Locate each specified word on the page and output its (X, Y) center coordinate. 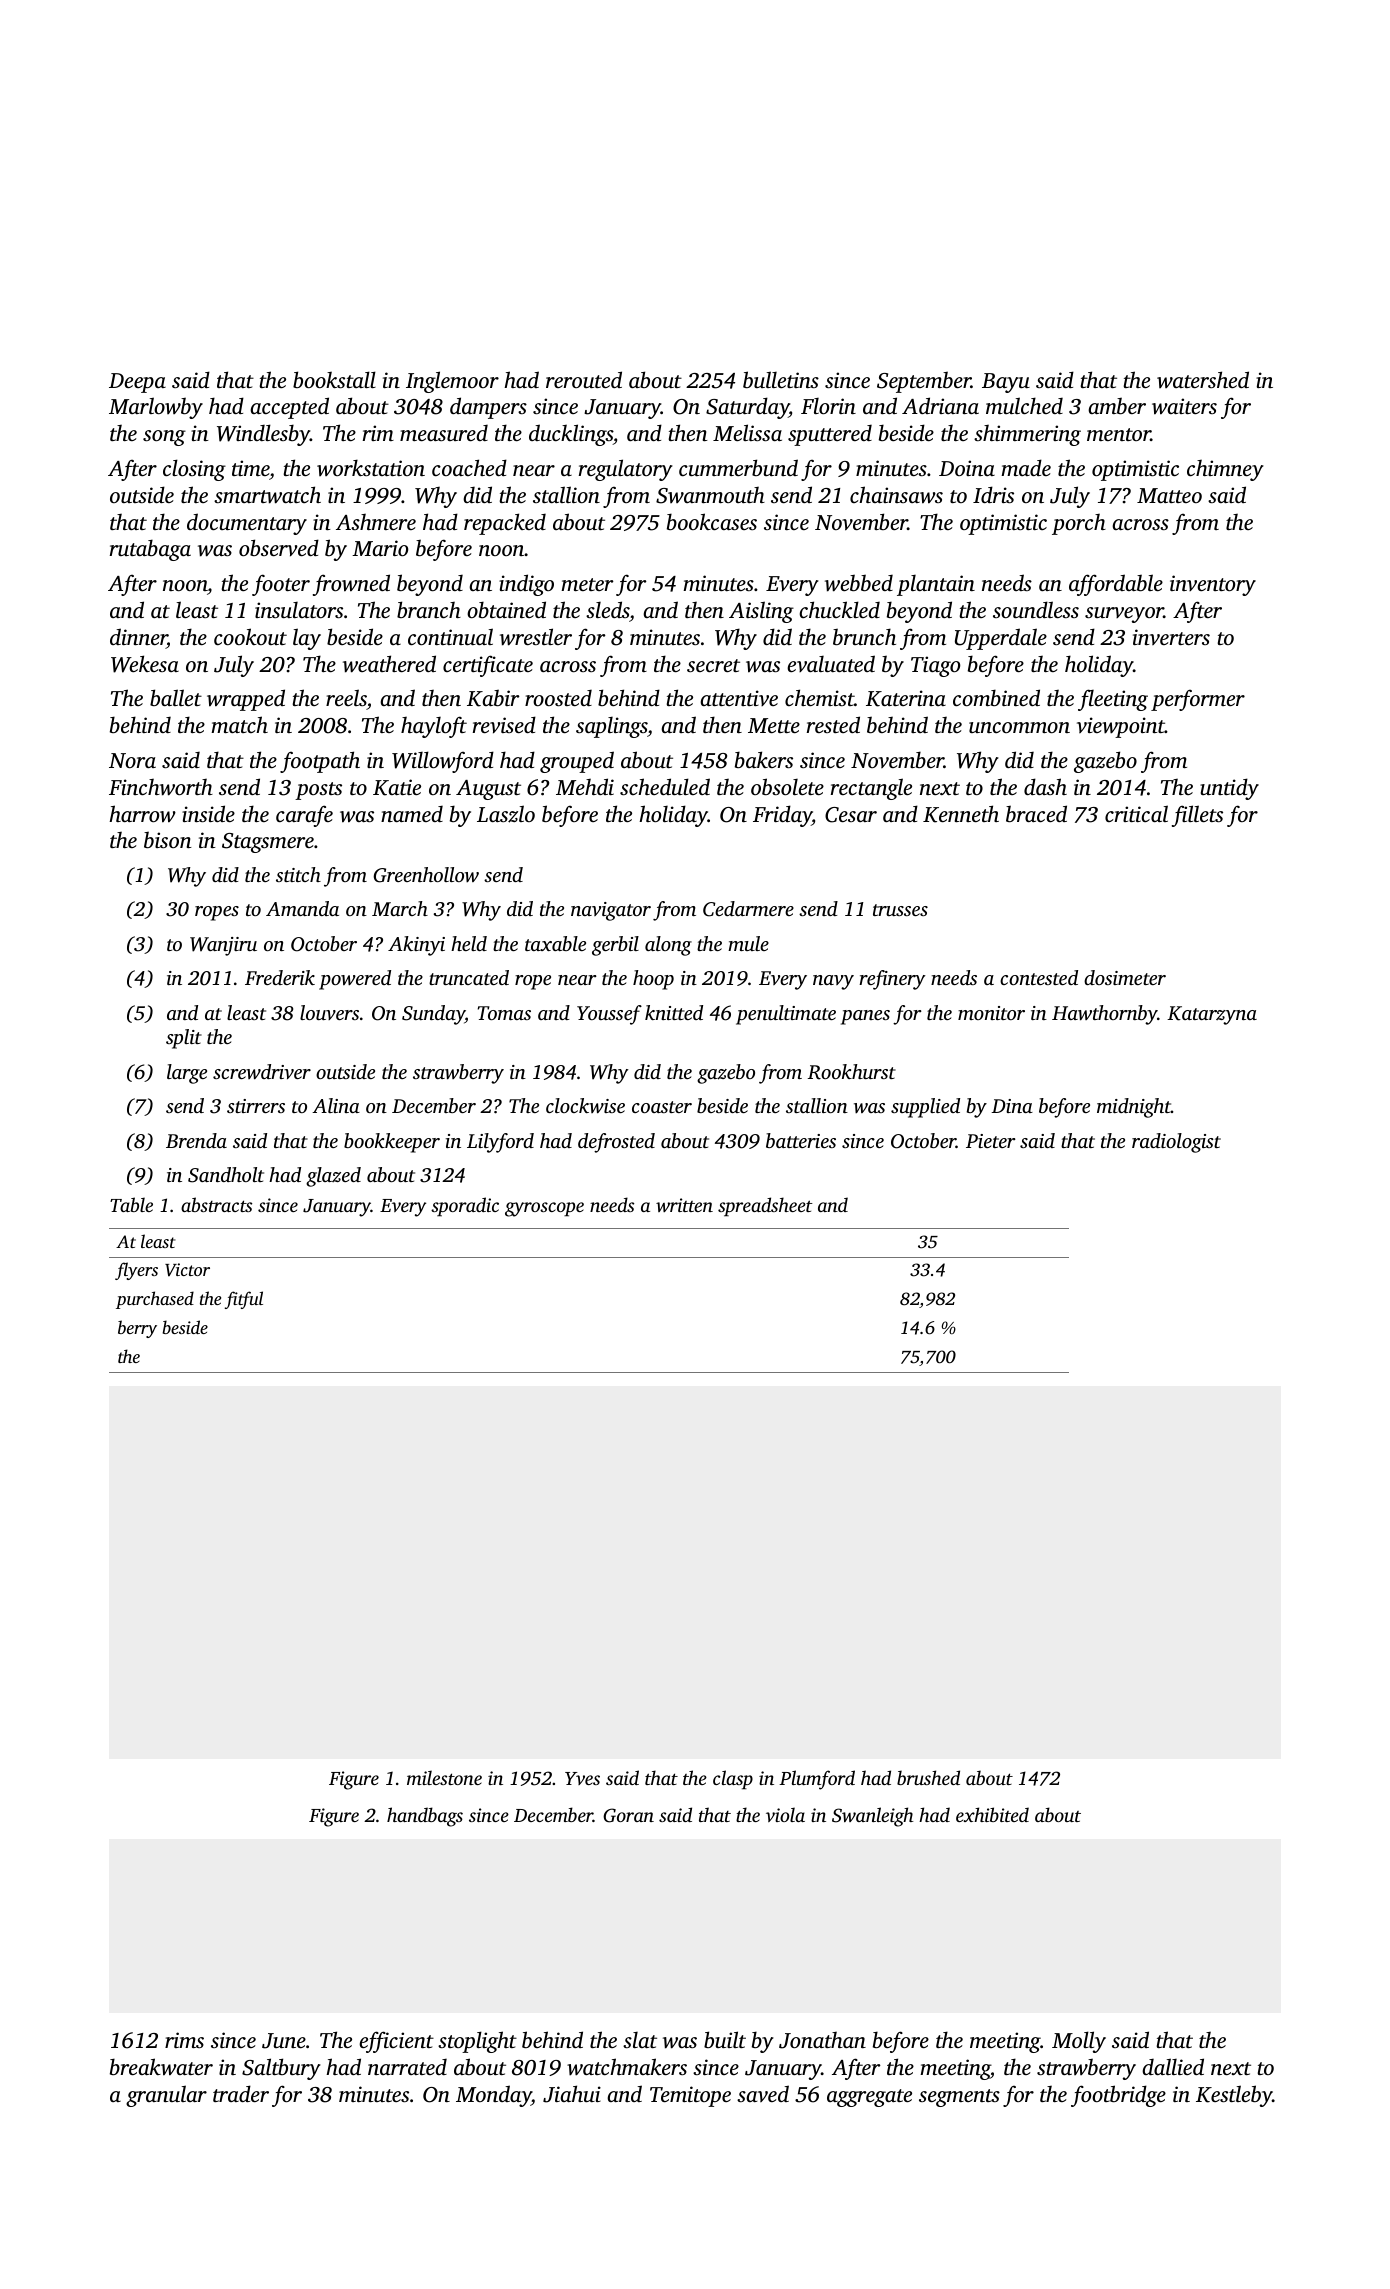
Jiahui (572, 2094)
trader (241, 2093)
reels (346, 699)
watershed (1203, 379)
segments (959, 2098)
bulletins (781, 379)
